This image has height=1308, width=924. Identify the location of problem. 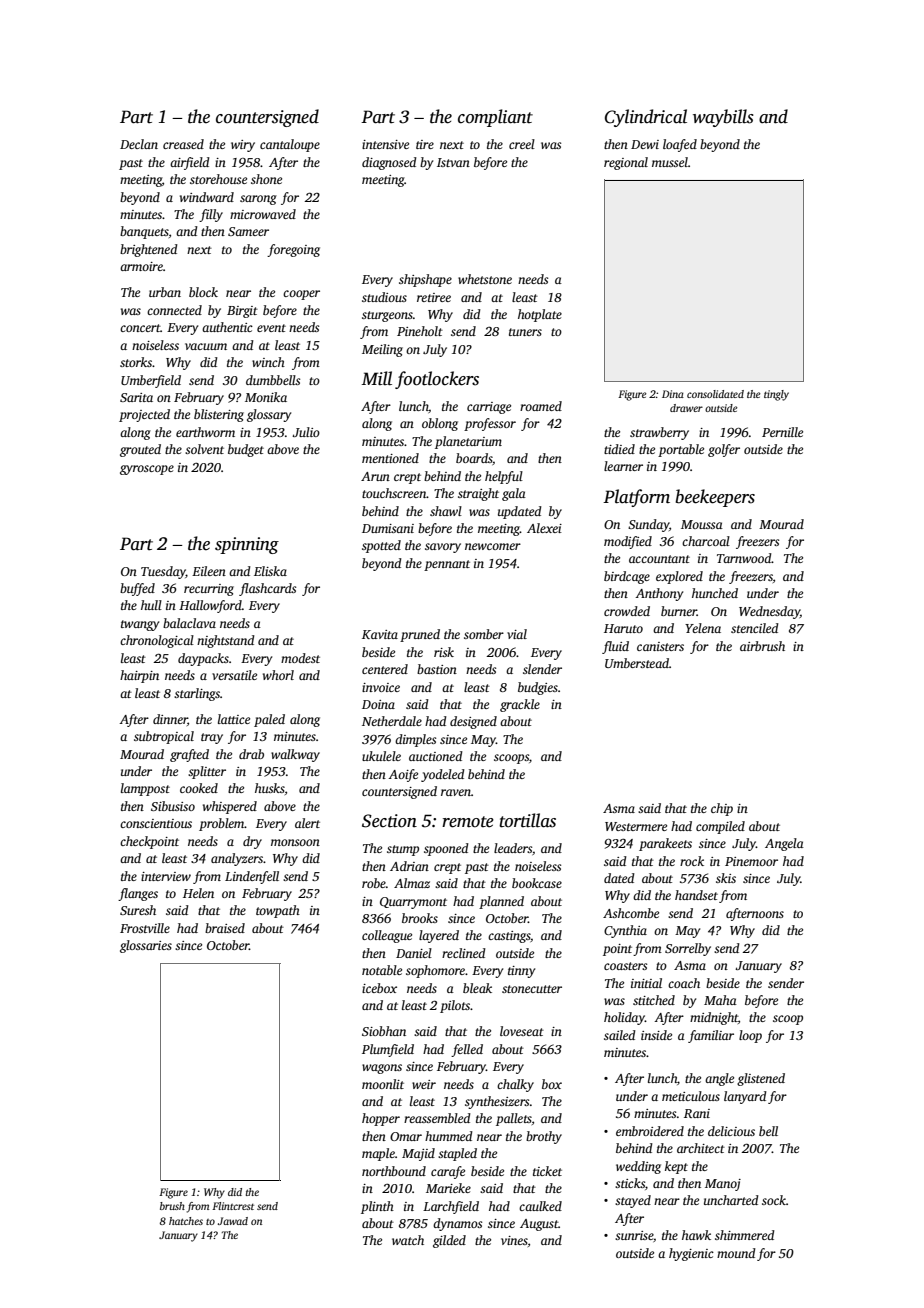
(222, 824).
